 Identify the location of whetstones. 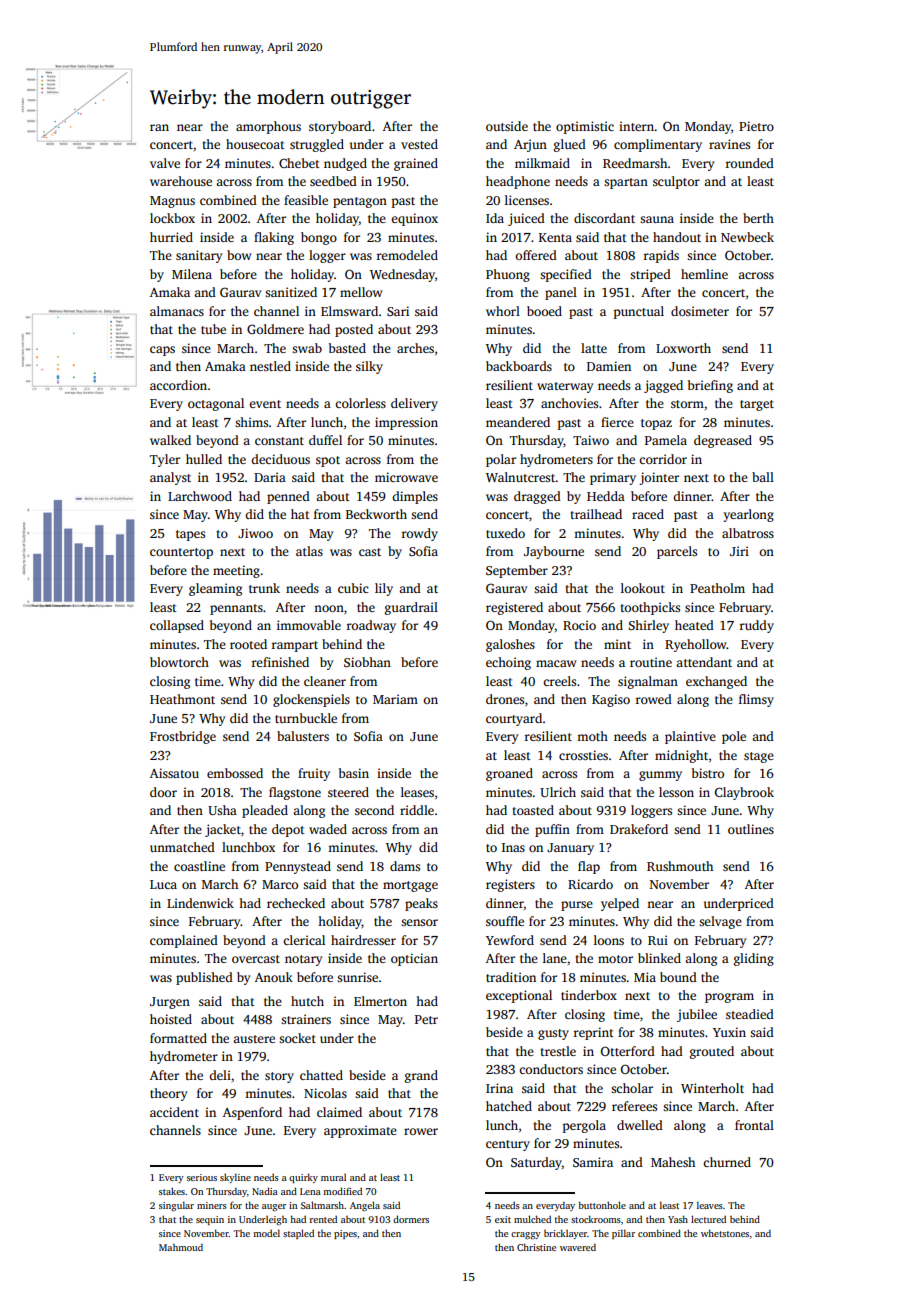
(725, 1233).
